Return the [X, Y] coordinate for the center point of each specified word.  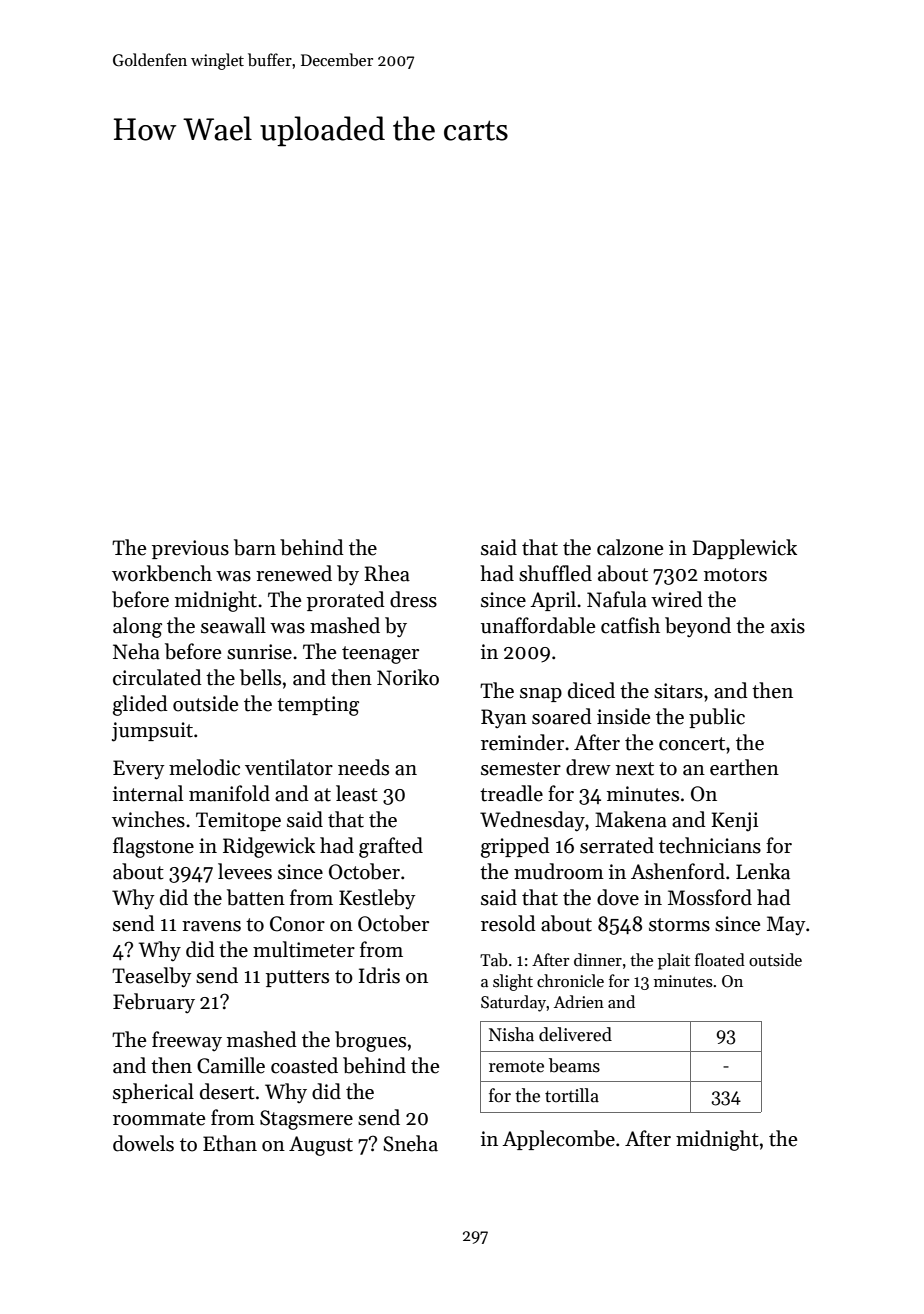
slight [513, 982]
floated [720, 960]
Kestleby [377, 899]
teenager [380, 655]
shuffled [555, 573]
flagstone [153, 847]
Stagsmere [306, 1120]
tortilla [572, 1095]
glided [140, 705]
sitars [678, 691]
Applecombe [558, 1140]
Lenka [763, 871]
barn [255, 547]
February [154, 1003]
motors [735, 575]
